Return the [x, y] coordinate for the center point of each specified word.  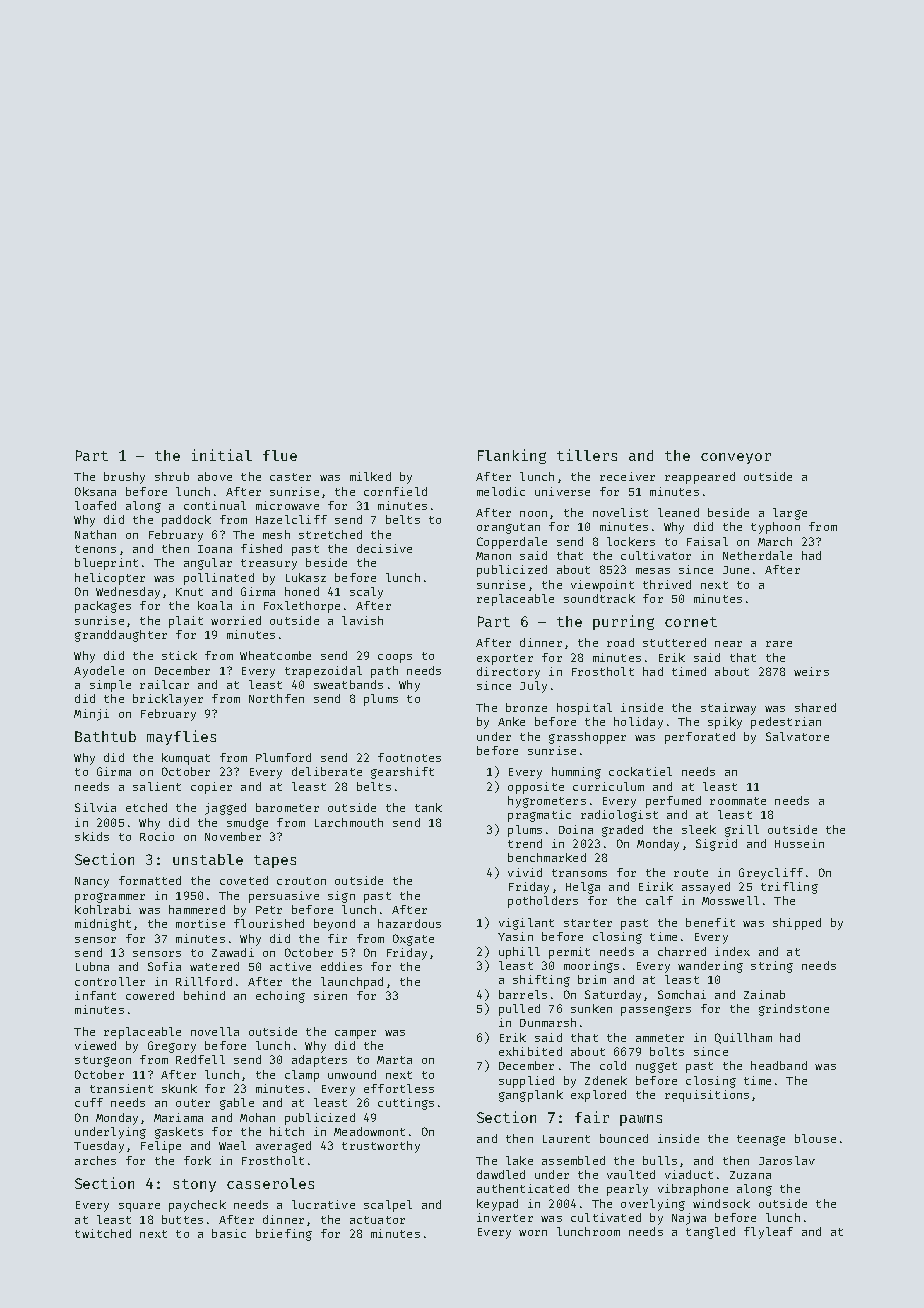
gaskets [179, 1133]
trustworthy [381, 1147]
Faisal [707, 541]
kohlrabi [103, 909]
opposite [536, 788]
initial [222, 455]
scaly [366, 593]
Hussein [799, 843]
